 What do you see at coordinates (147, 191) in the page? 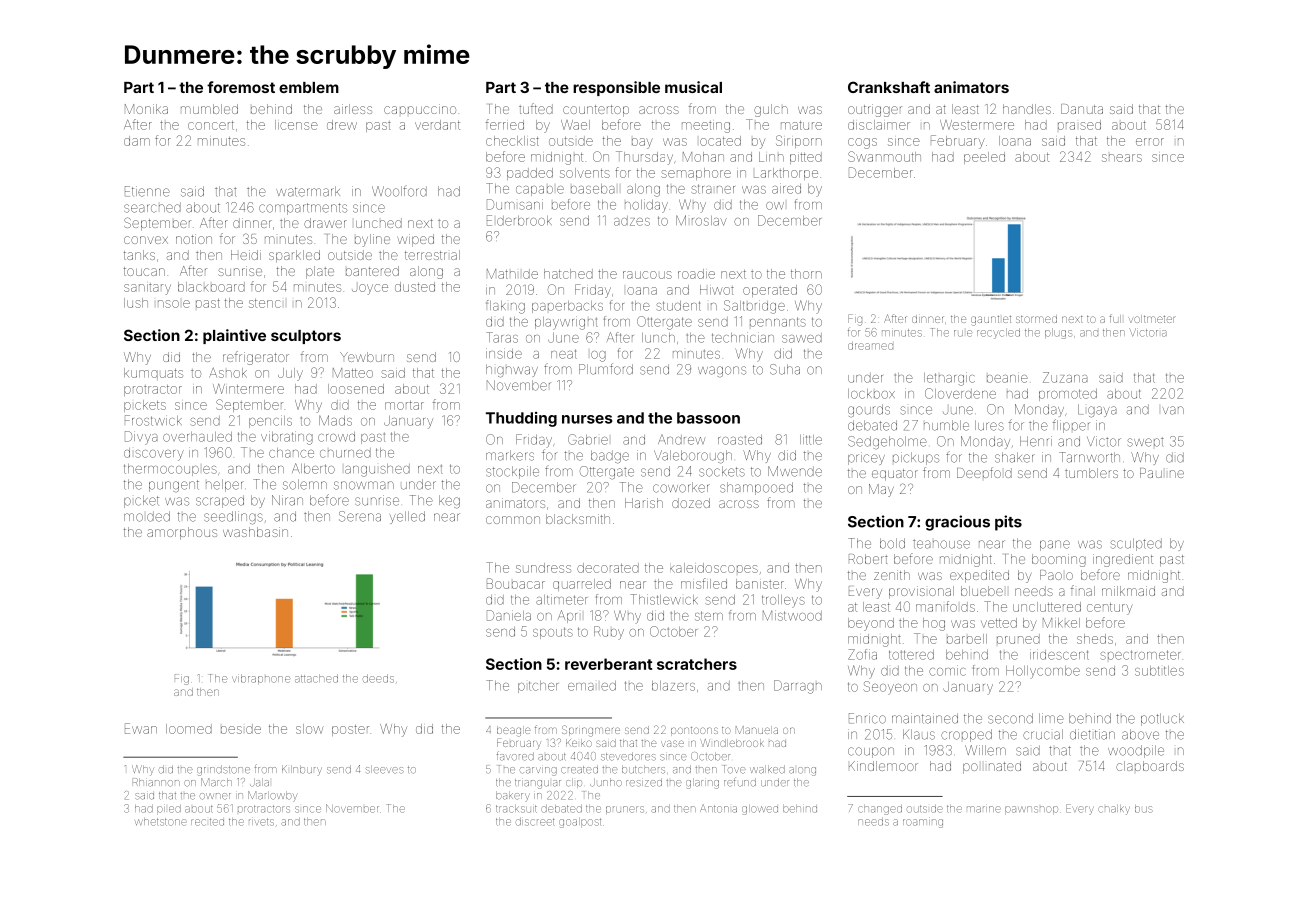
I see `Etienne` at bounding box center [147, 191].
